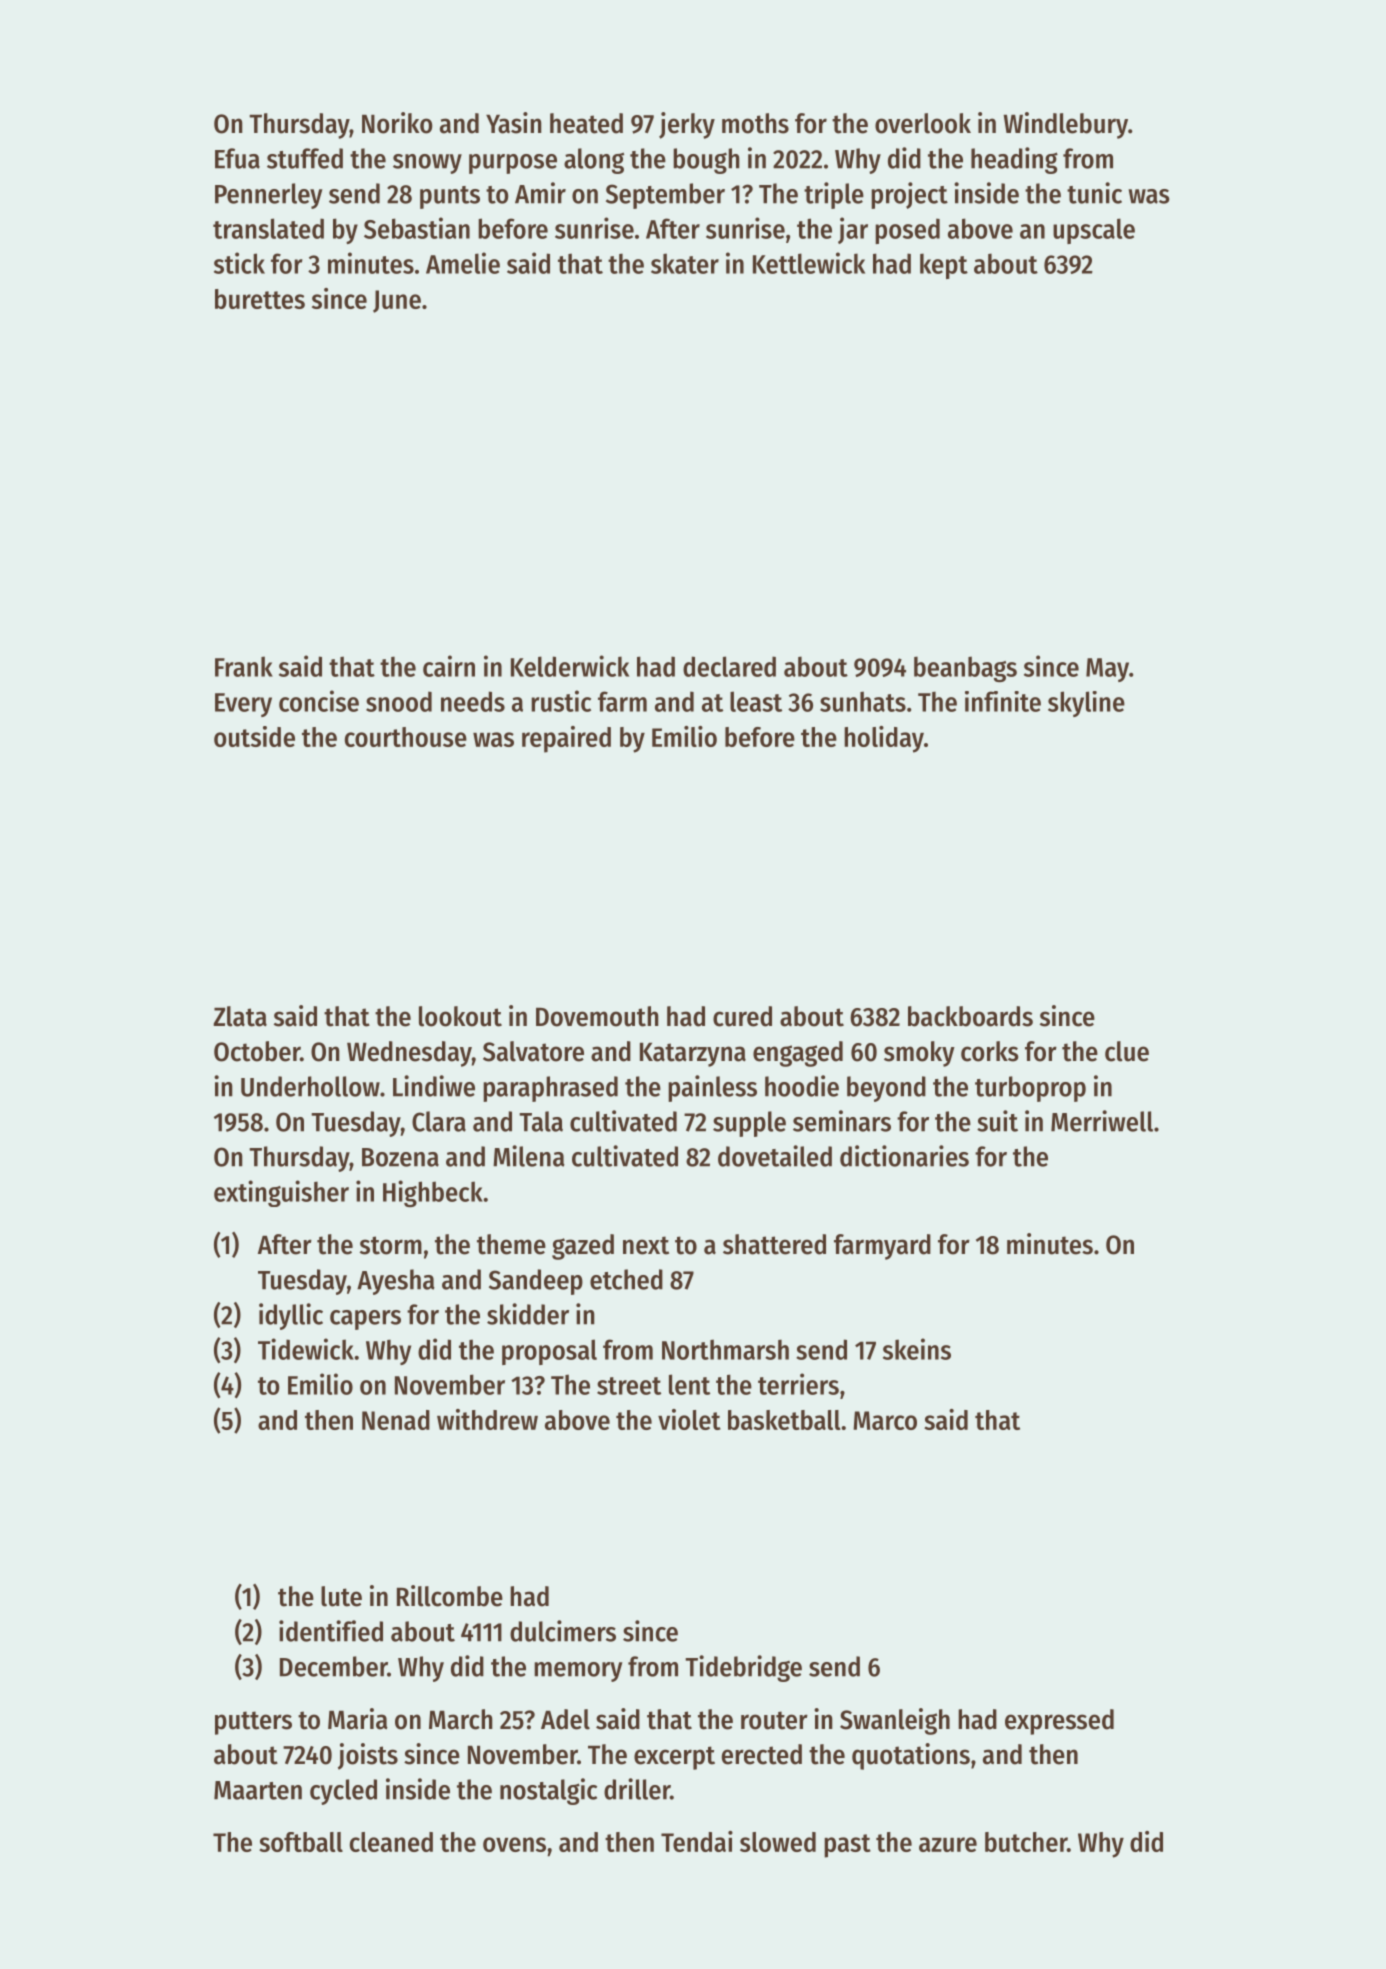 Image resolution: width=1386 pixels, height=1969 pixels. I want to click on softball, so click(301, 1842).
